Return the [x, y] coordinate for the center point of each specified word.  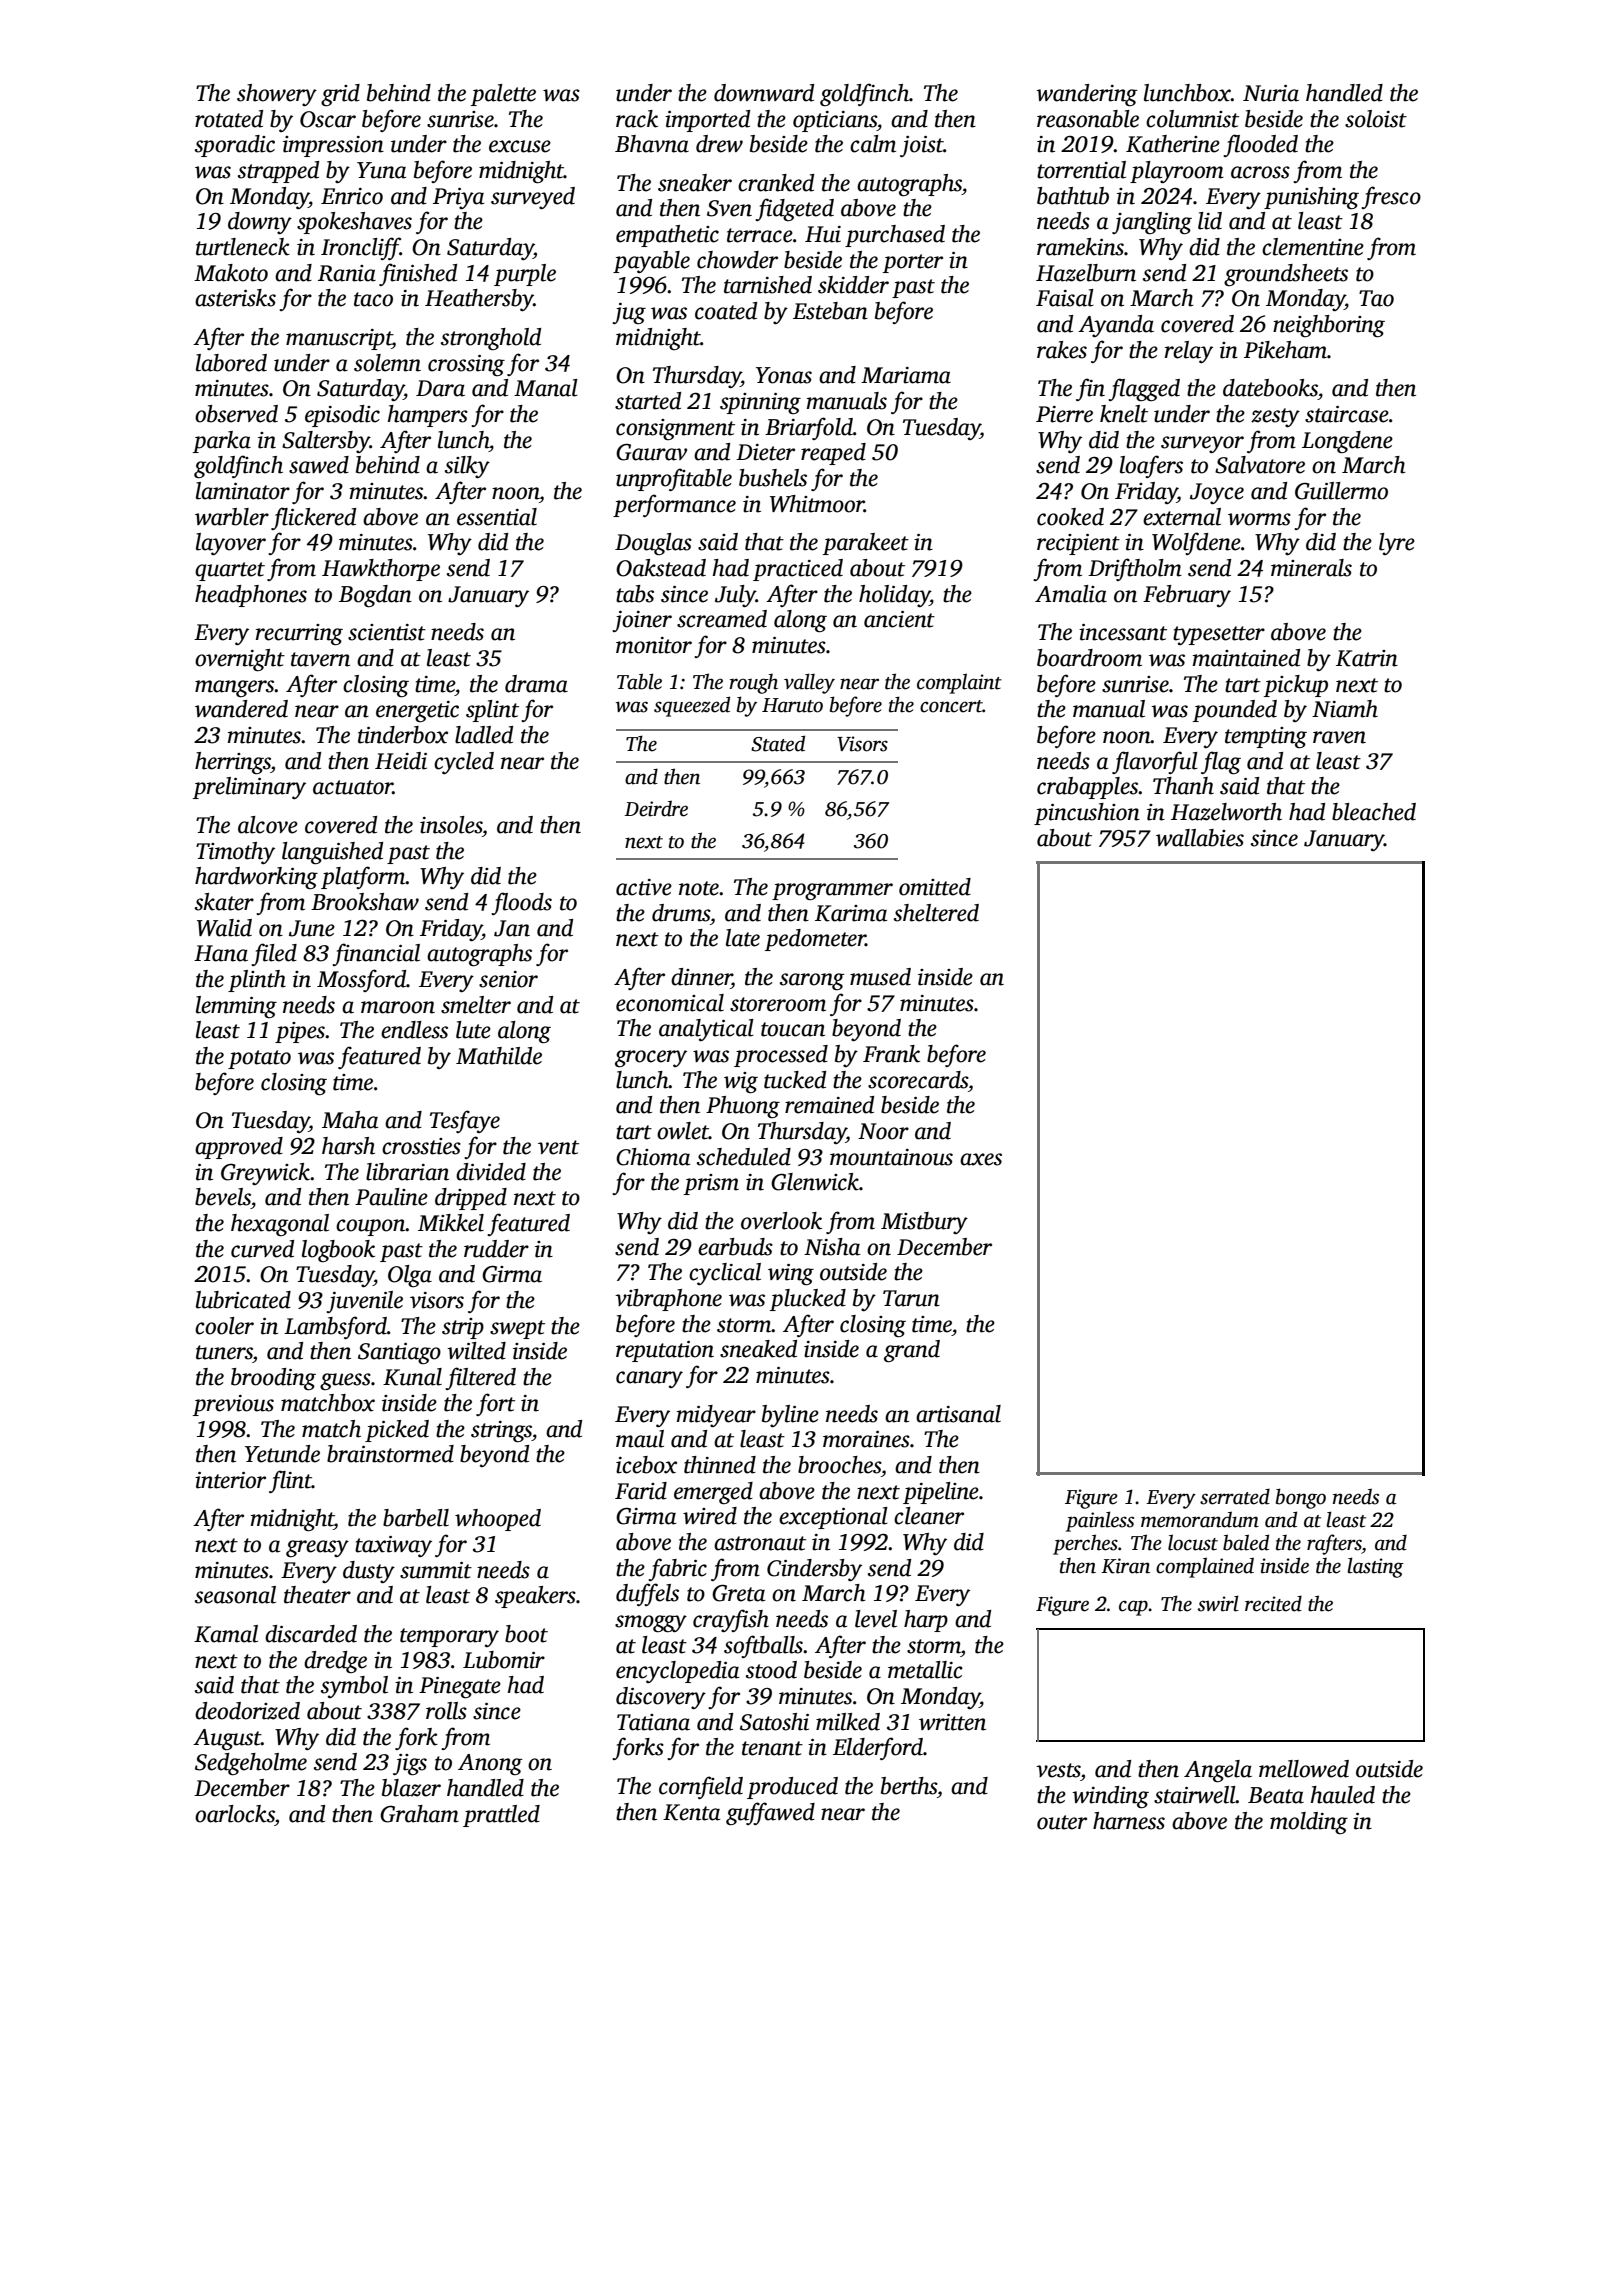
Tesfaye [465, 1121]
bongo [1301, 1498]
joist [922, 146]
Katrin [1367, 658]
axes [981, 1159]
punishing [1311, 198]
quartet [230, 571]
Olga [410, 1276]
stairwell [1195, 1795]
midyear [716, 1416]
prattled [501, 1816]
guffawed [770, 1814]
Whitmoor [817, 504]
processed [781, 1056]
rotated [229, 119]
